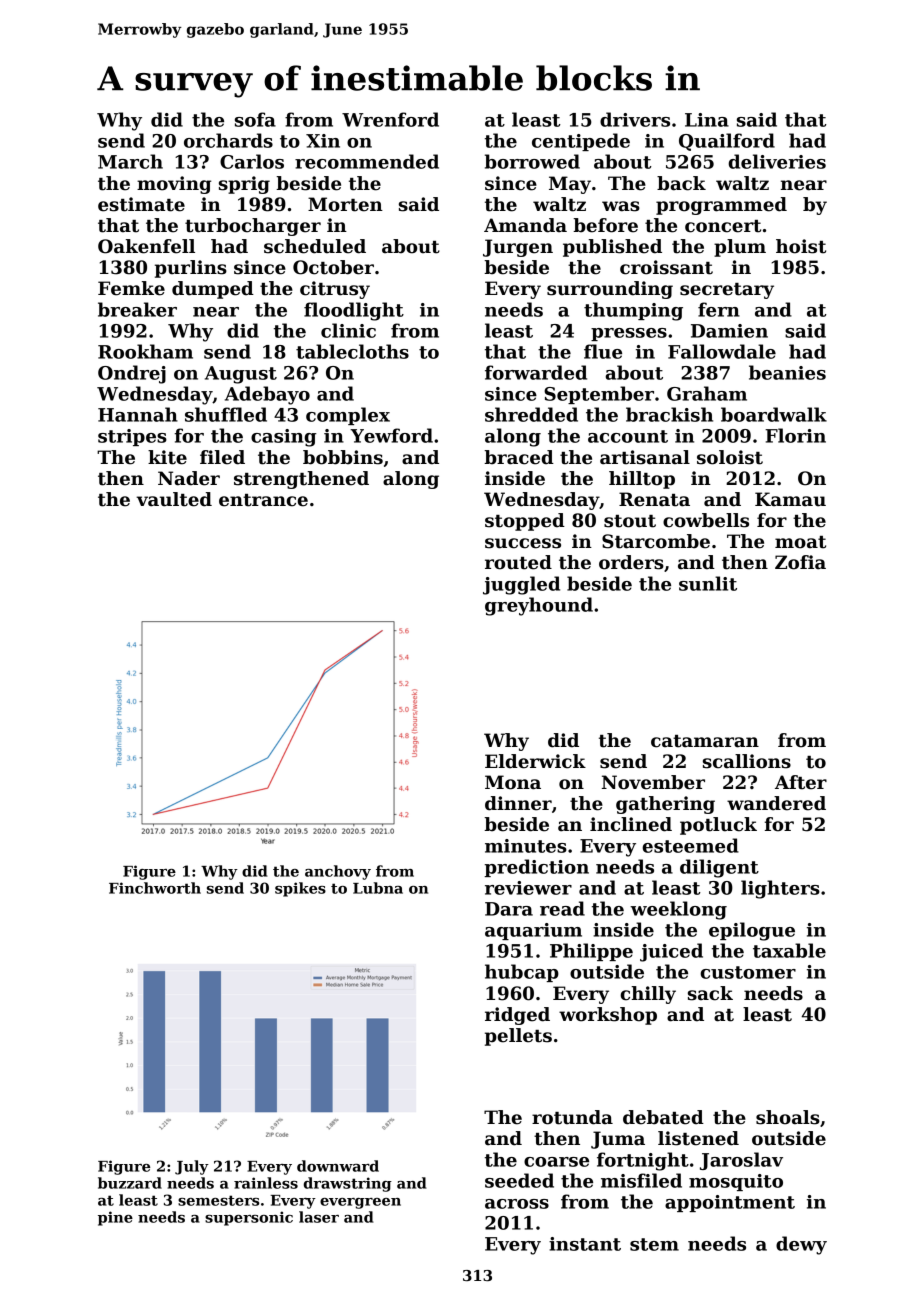  Describe the element at coordinates (348, 416) in the document. I see `complex` at that location.
